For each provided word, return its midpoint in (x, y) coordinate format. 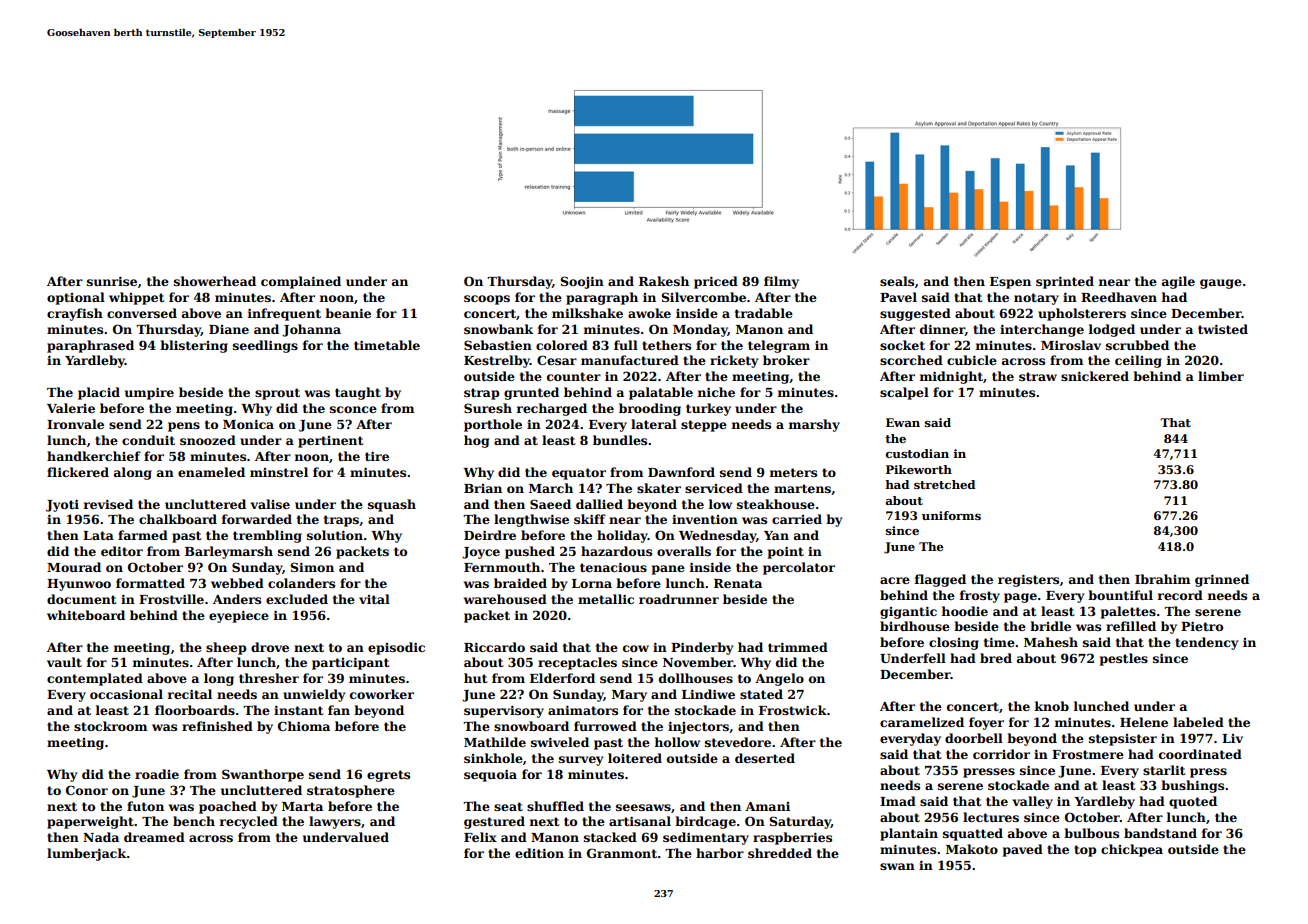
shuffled (555, 806)
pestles (1124, 659)
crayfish (75, 314)
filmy (781, 282)
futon (145, 806)
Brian (483, 488)
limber (1221, 376)
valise (270, 504)
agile (1178, 282)
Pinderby (702, 648)
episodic (396, 648)
